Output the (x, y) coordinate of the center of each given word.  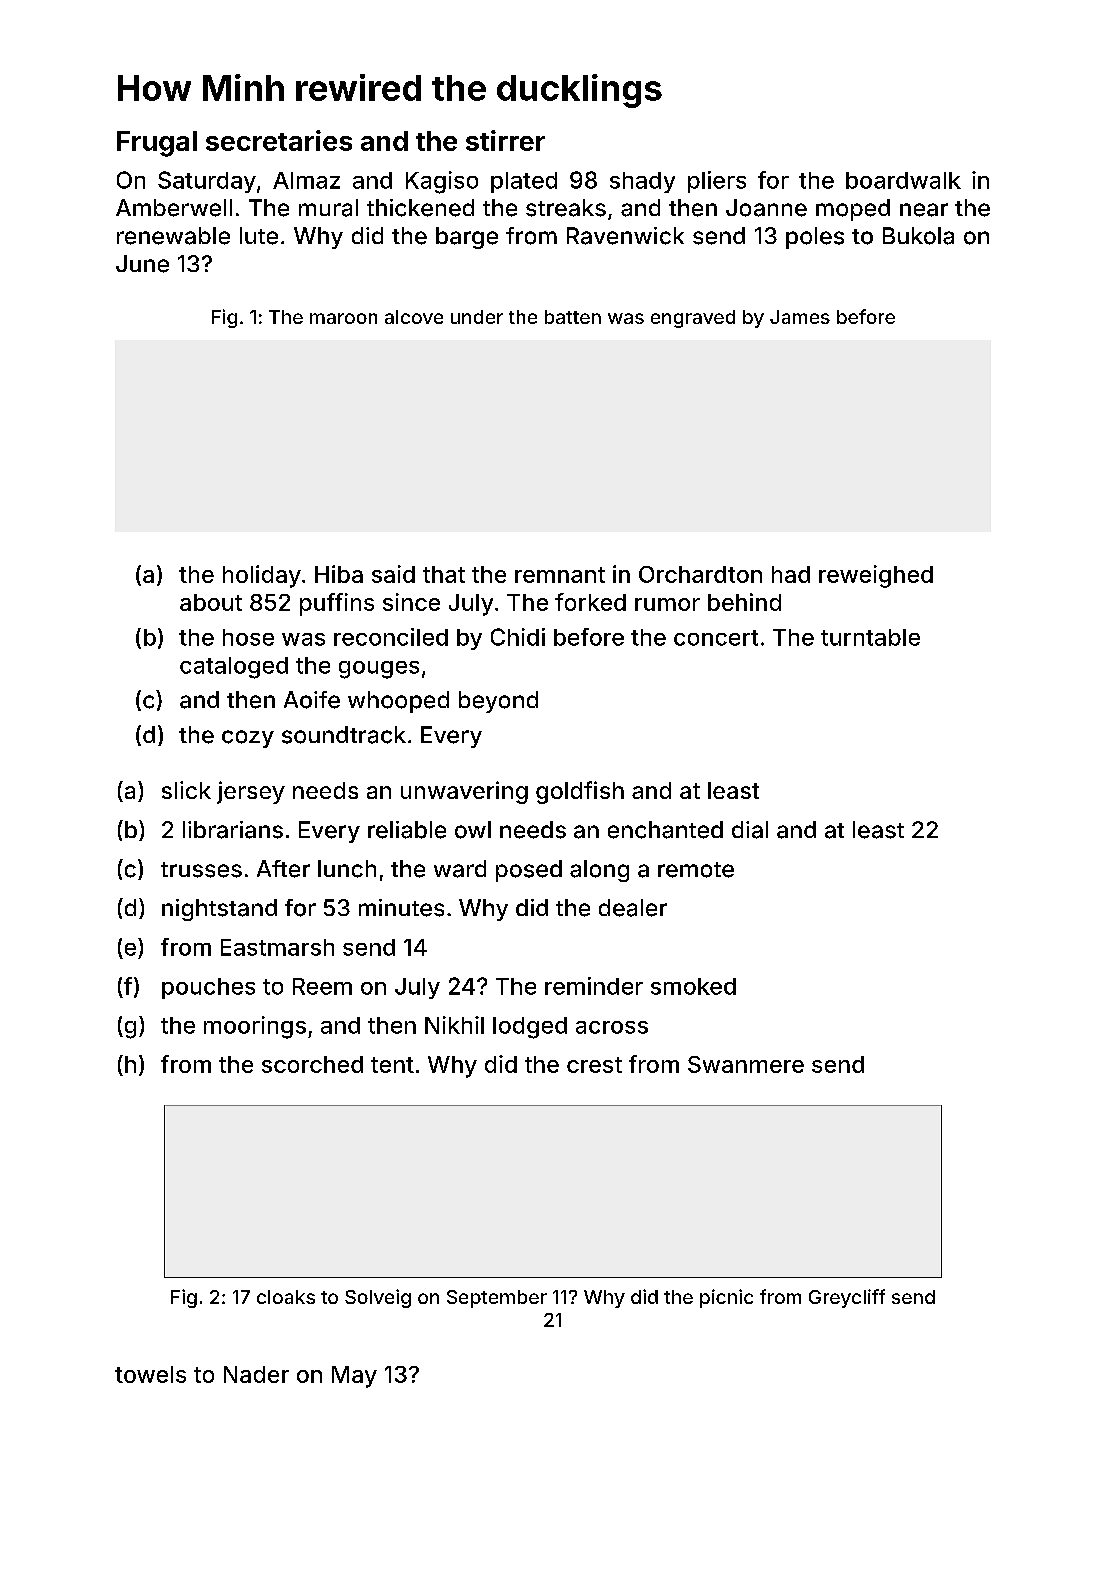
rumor (667, 604)
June (142, 264)
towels (150, 1374)
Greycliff (847, 1298)
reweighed (876, 576)
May (354, 1377)
